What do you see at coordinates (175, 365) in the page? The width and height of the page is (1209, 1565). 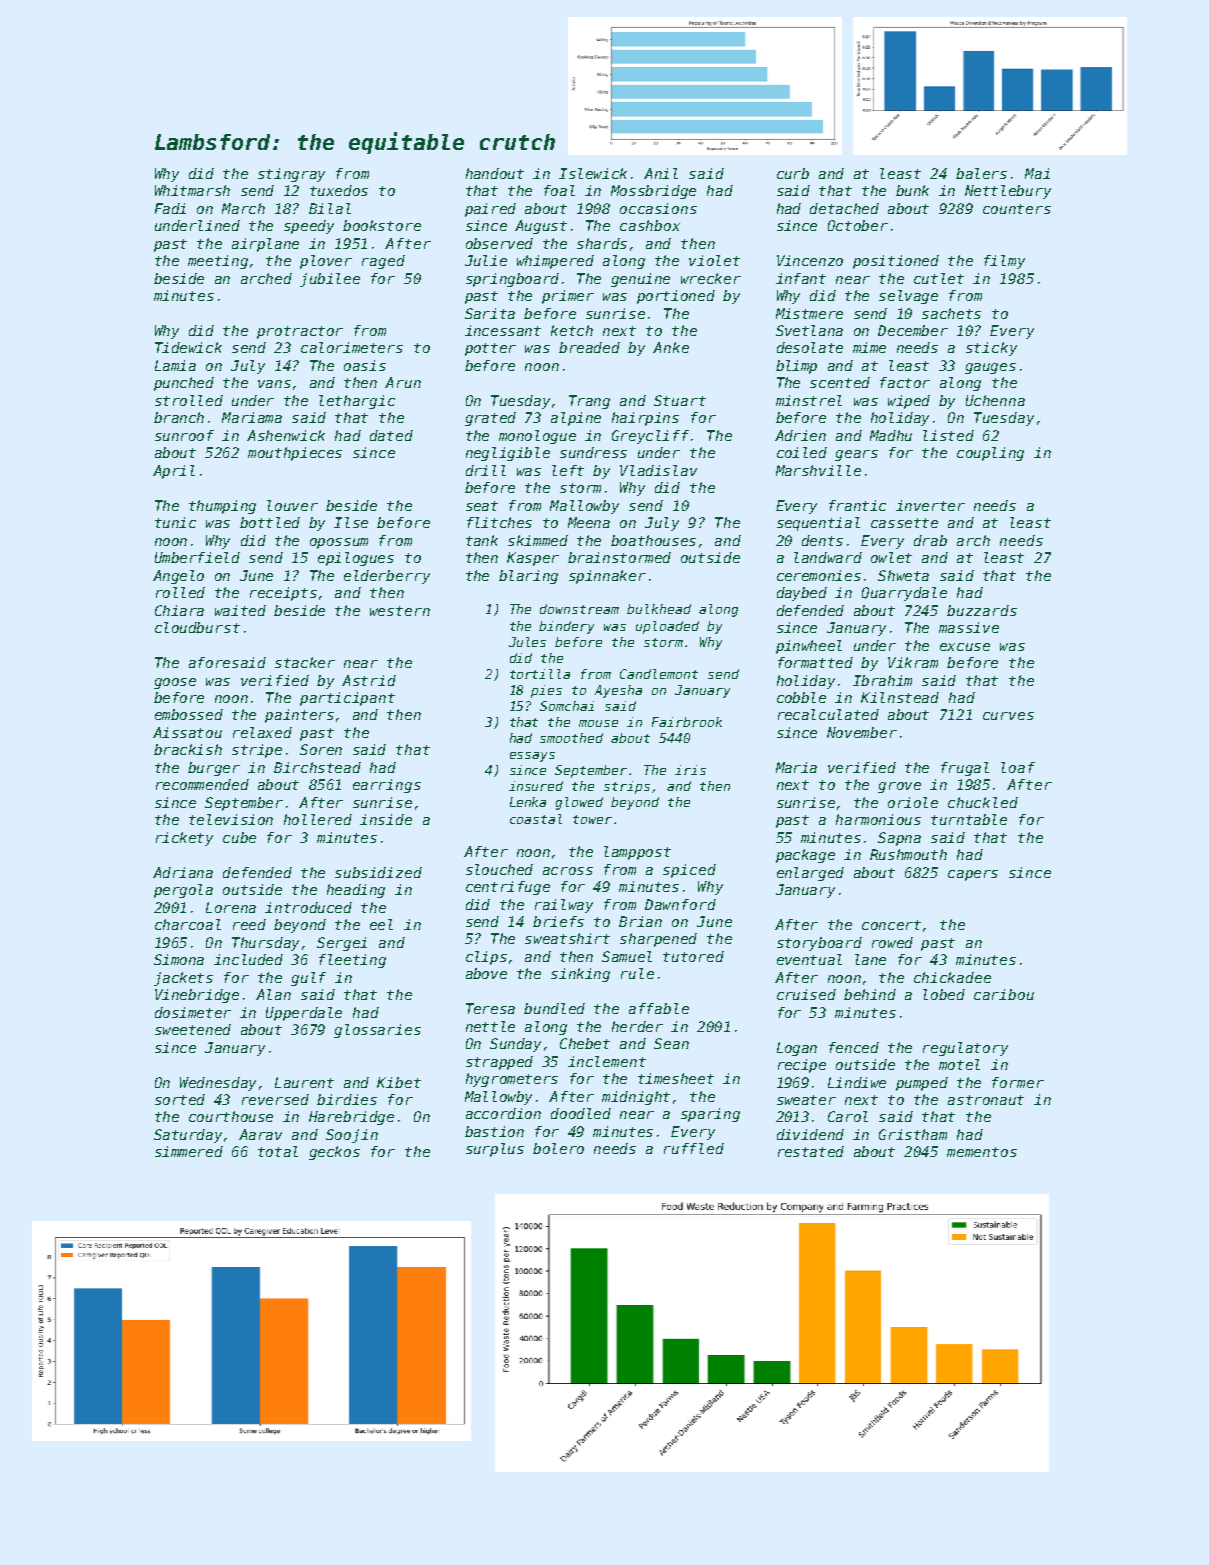 I see `Lamia` at bounding box center [175, 365].
